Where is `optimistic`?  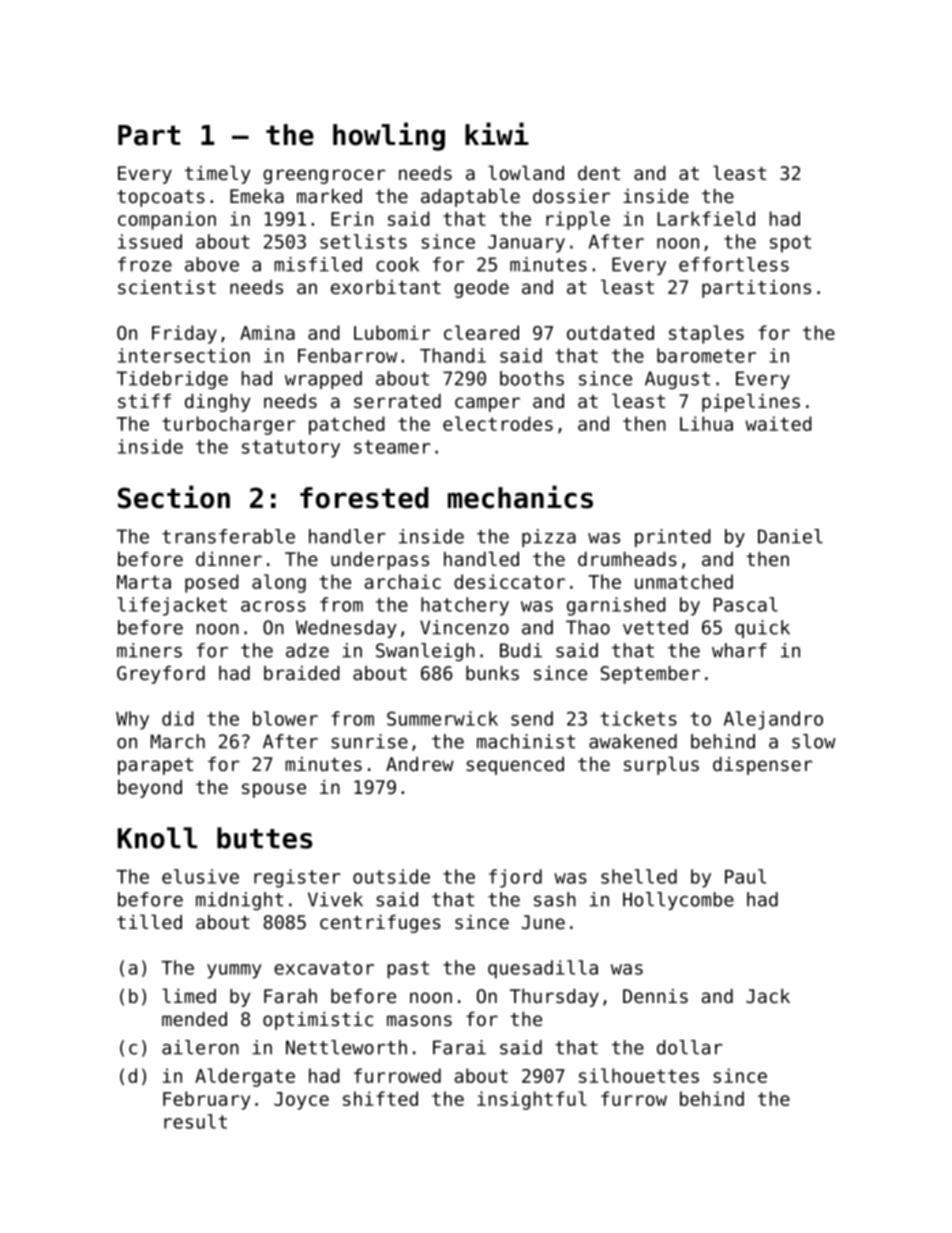 optimistic is located at coordinates (318, 1021).
